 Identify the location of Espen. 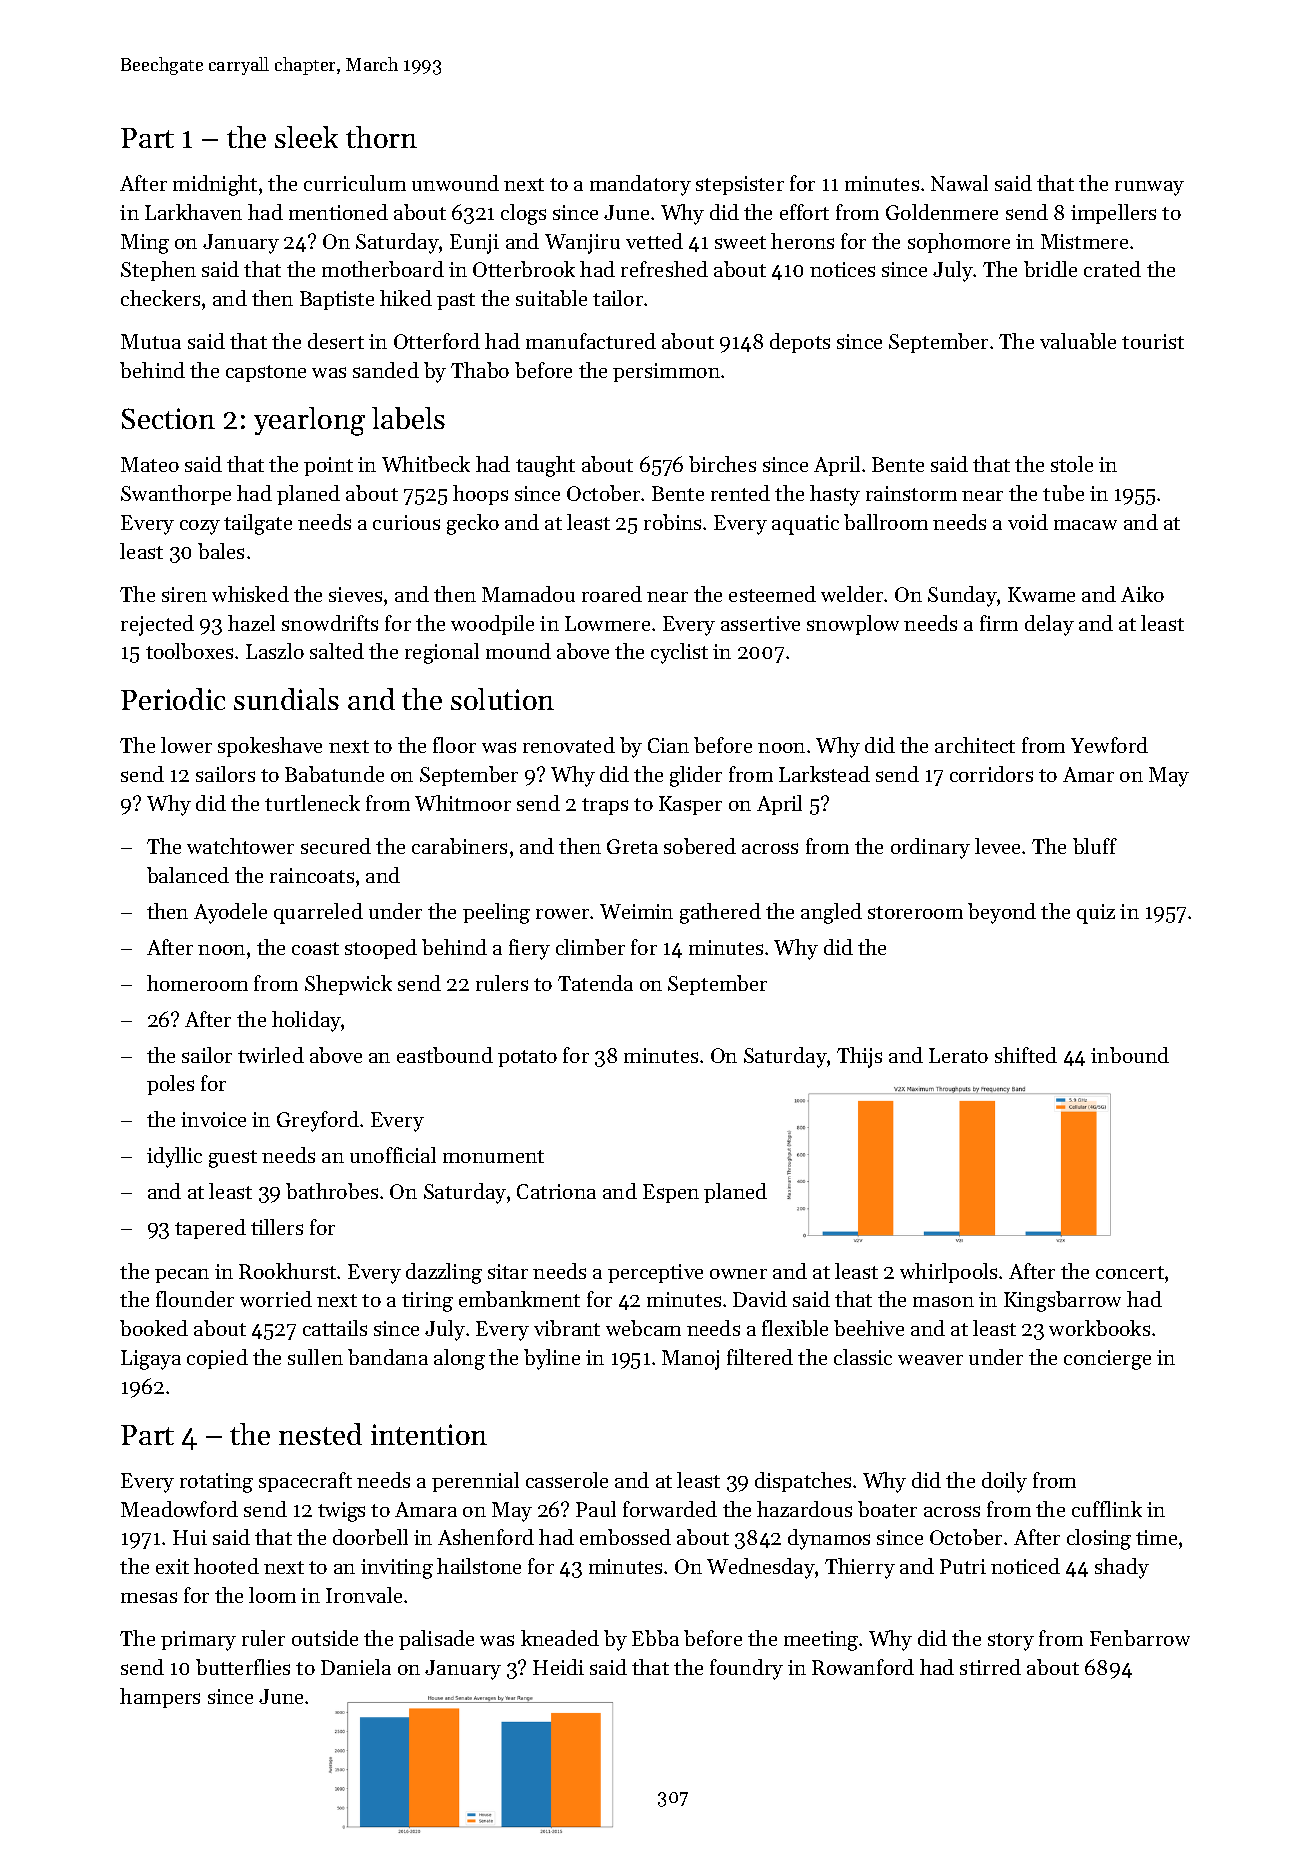
(671, 1193).
